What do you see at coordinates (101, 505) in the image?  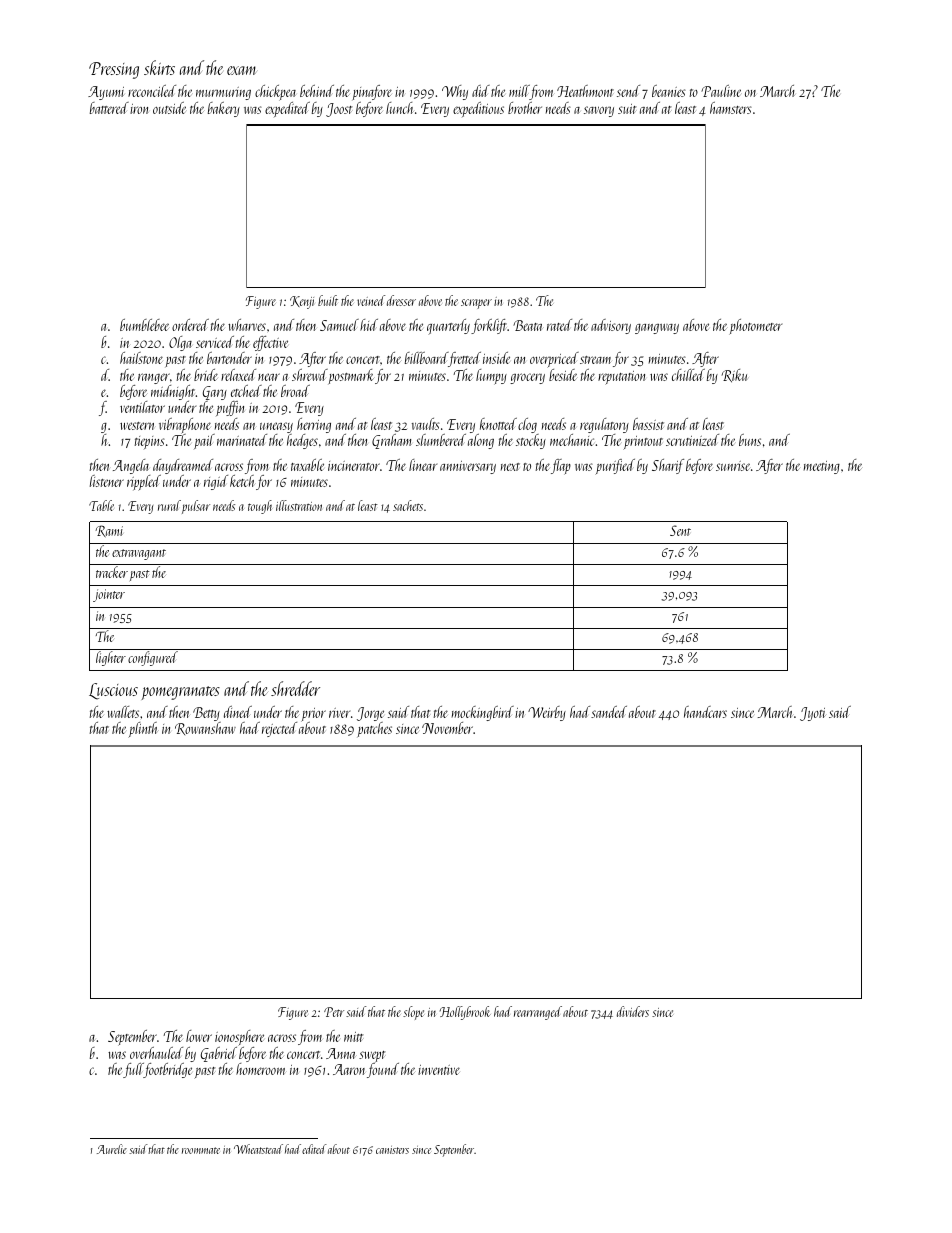 I see `Table` at bounding box center [101, 505].
